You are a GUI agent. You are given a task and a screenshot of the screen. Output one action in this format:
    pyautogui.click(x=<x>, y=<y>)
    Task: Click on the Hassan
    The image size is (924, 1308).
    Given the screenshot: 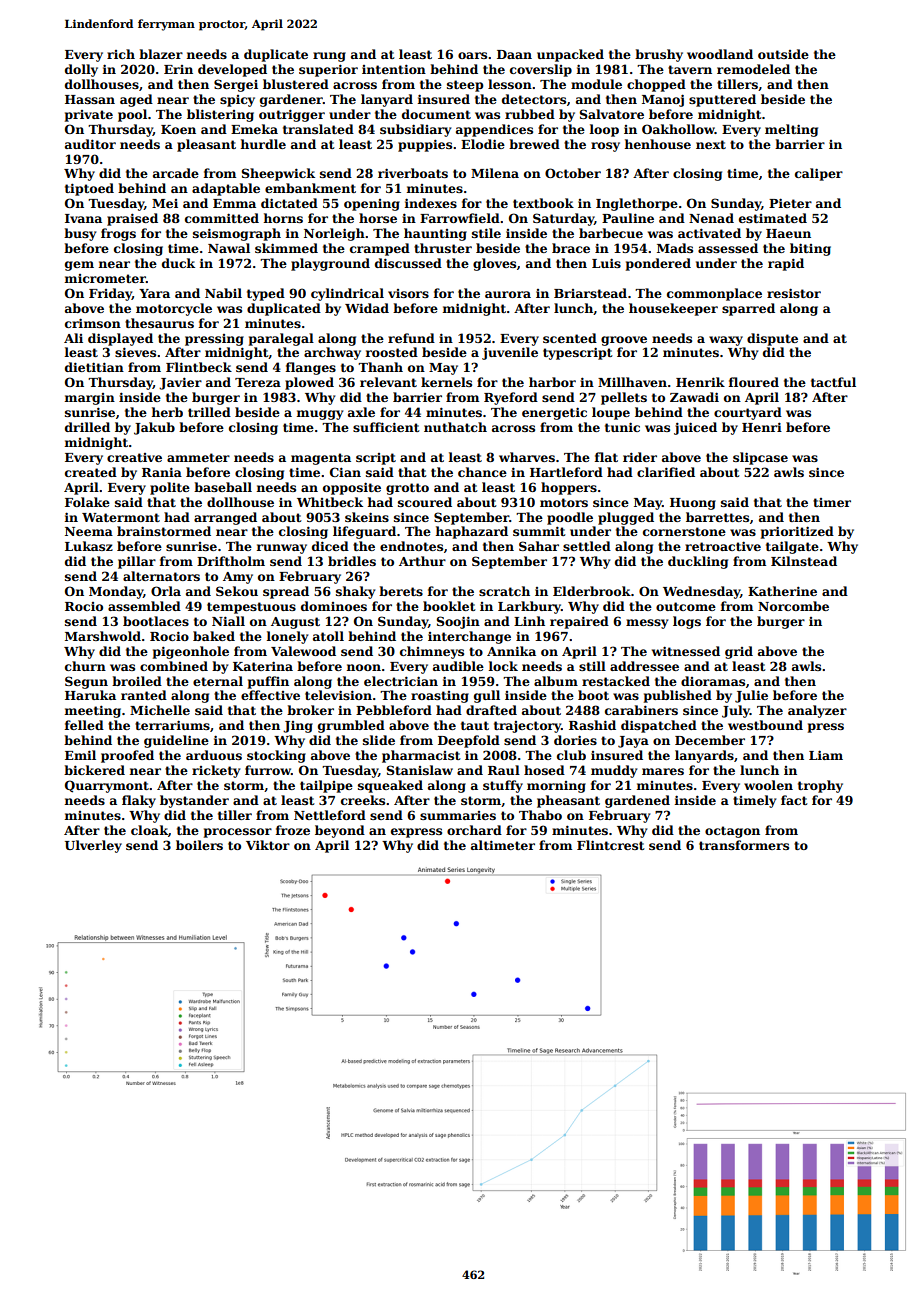 What is the action you would take?
    pyautogui.click(x=90, y=99)
